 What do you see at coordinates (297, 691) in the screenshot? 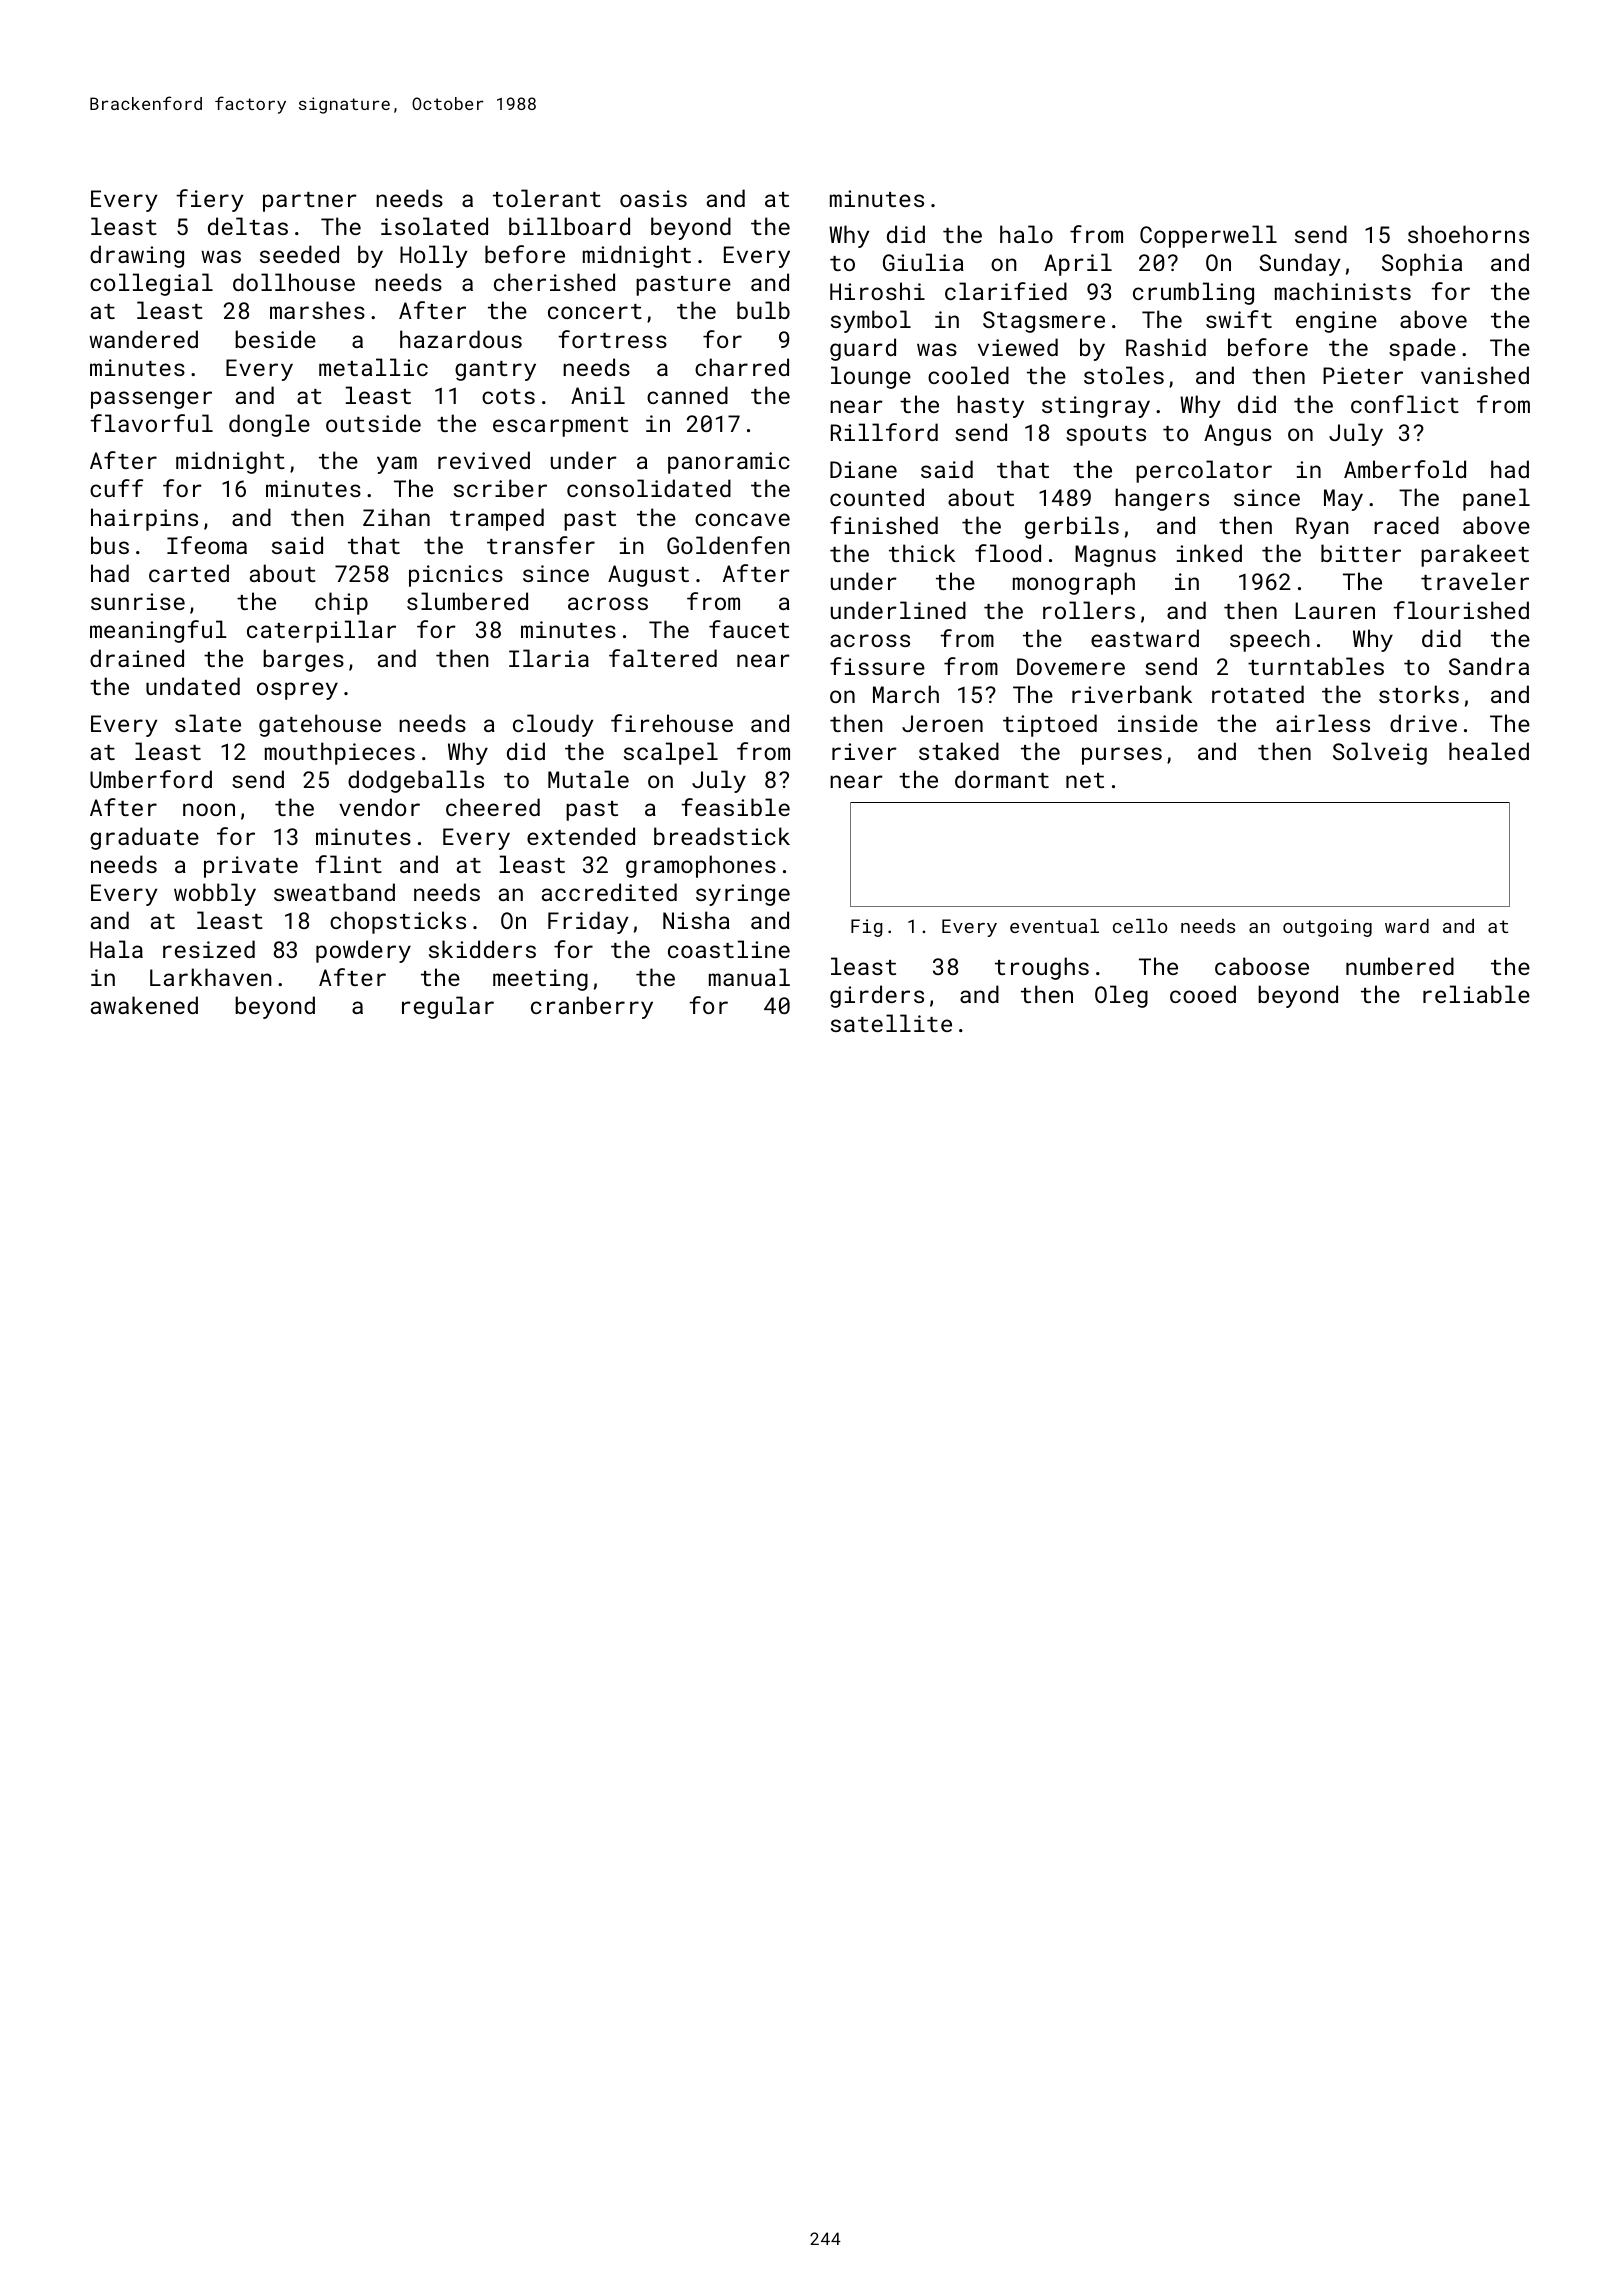
I see `osprey` at bounding box center [297, 691].
